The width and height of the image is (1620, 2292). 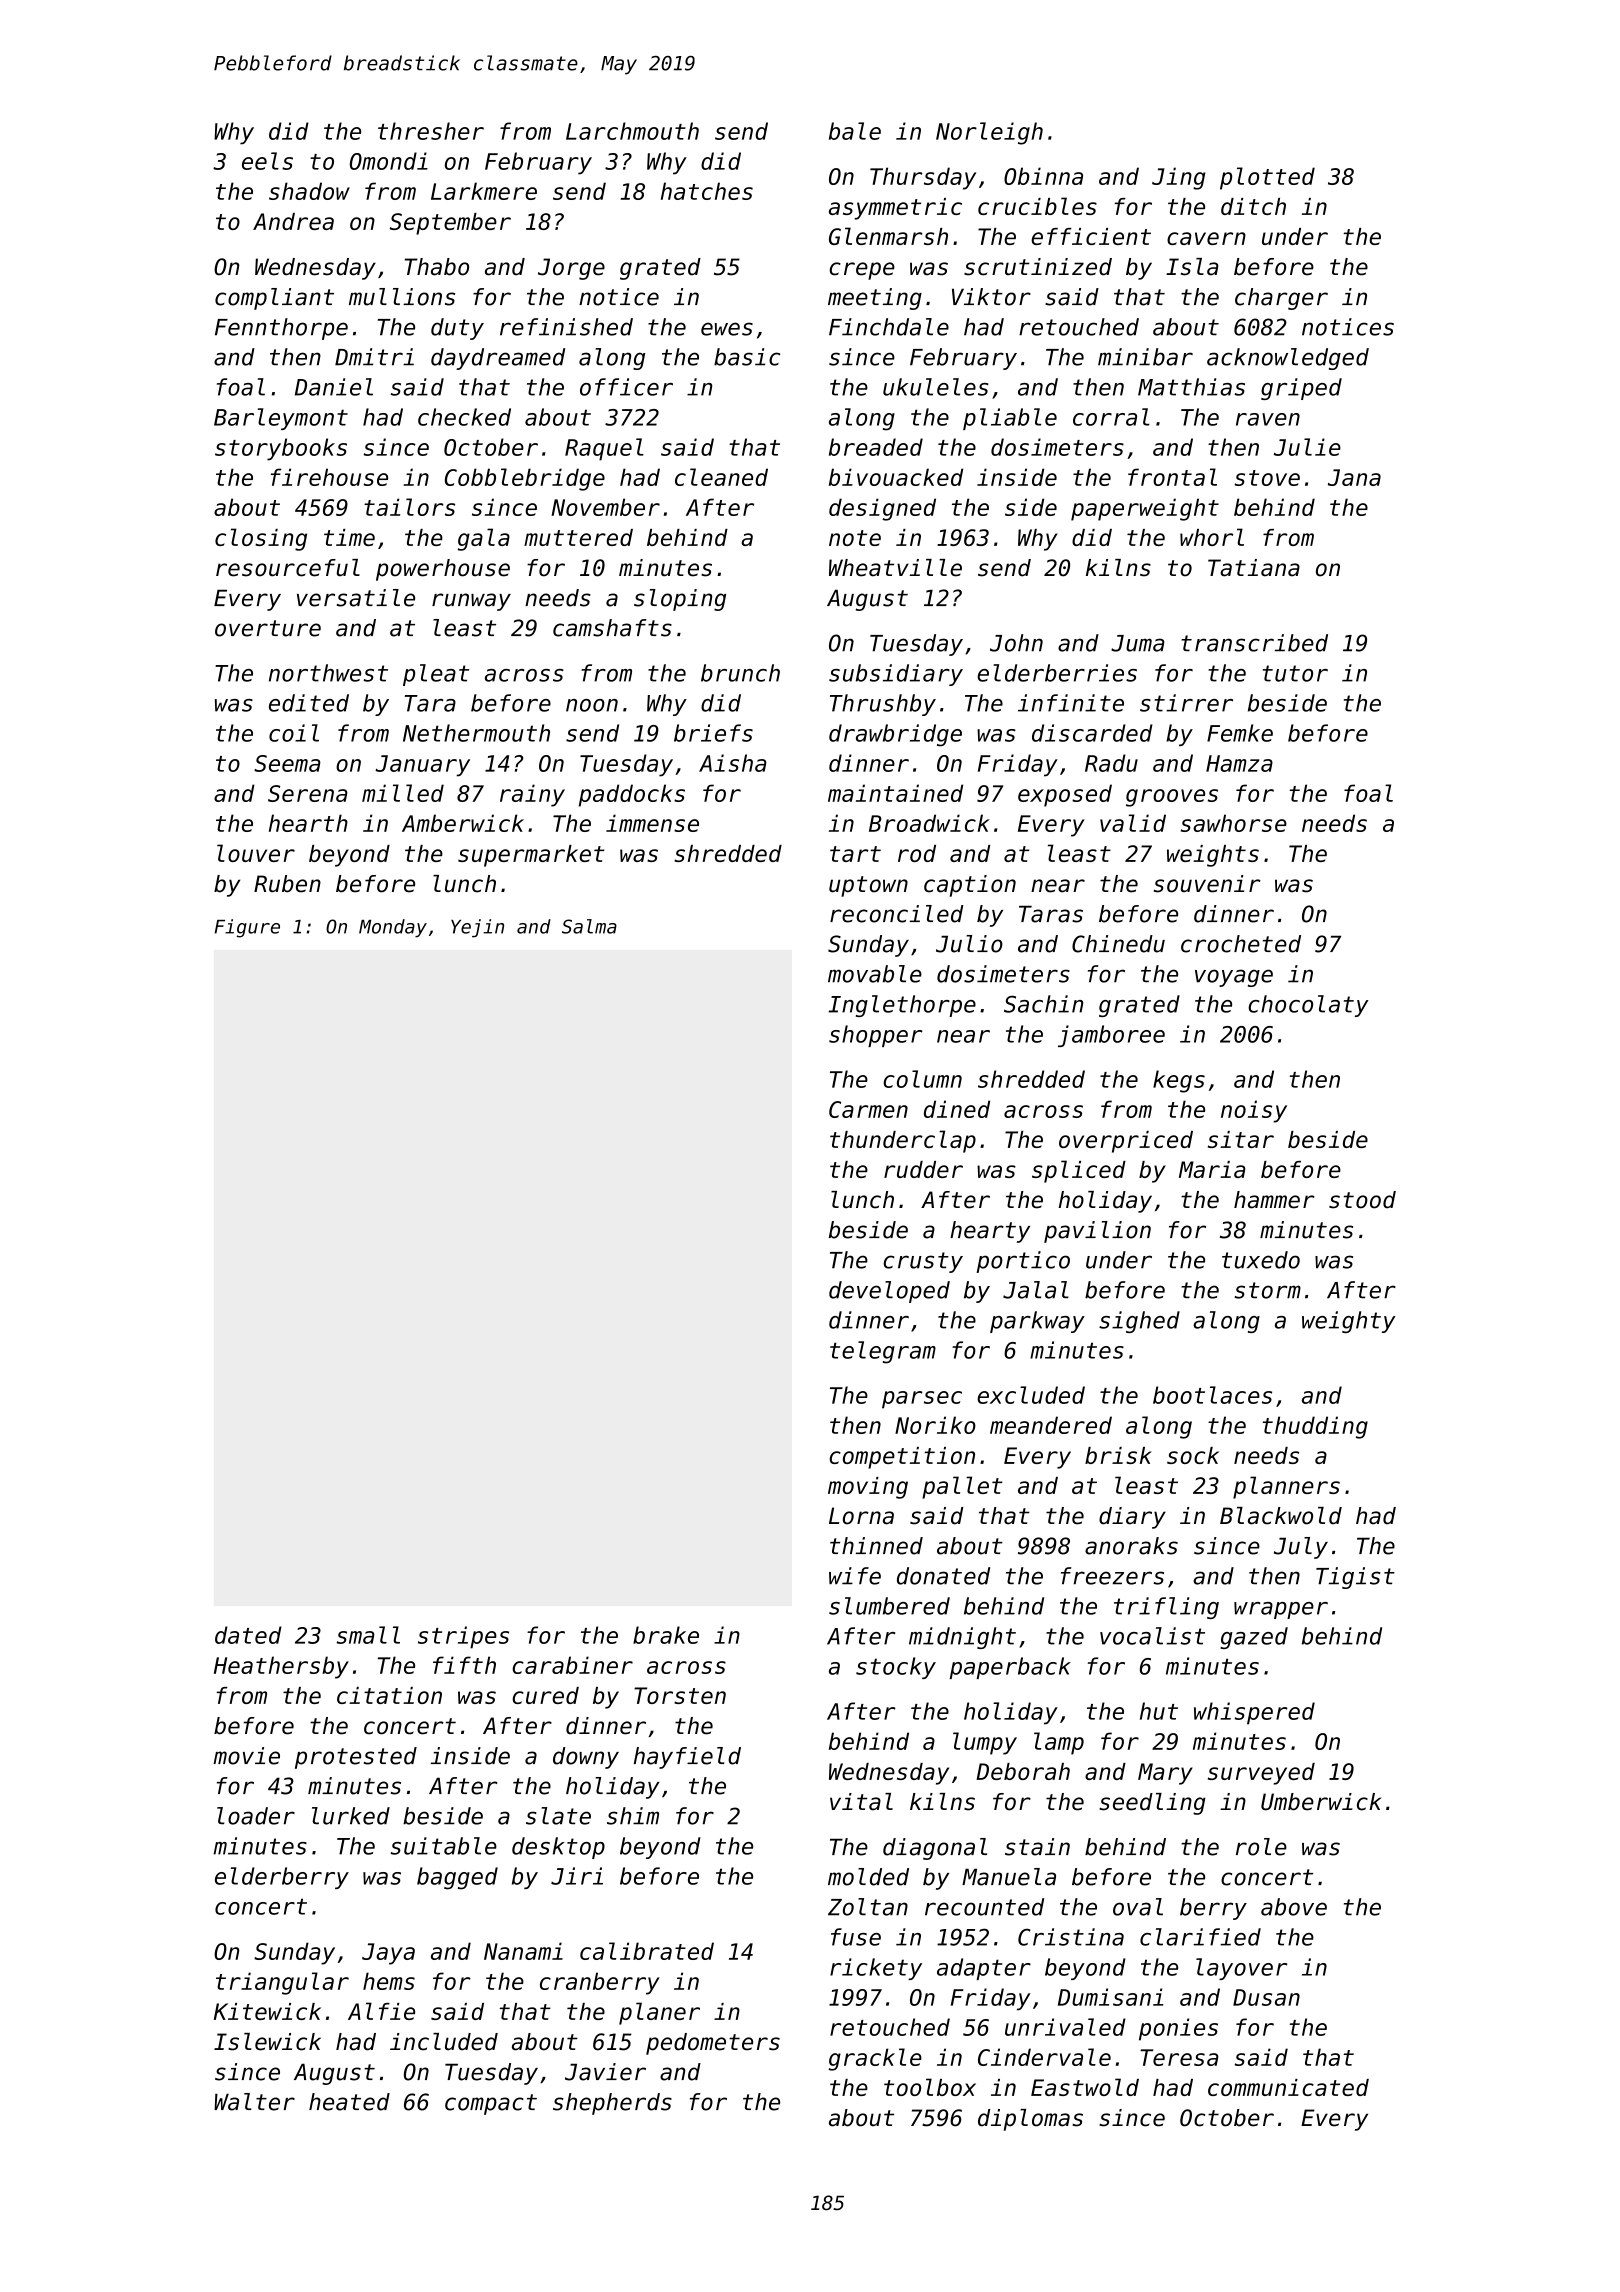 What do you see at coordinates (1321, 1802) in the image?
I see `Umberwick` at bounding box center [1321, 1802].
